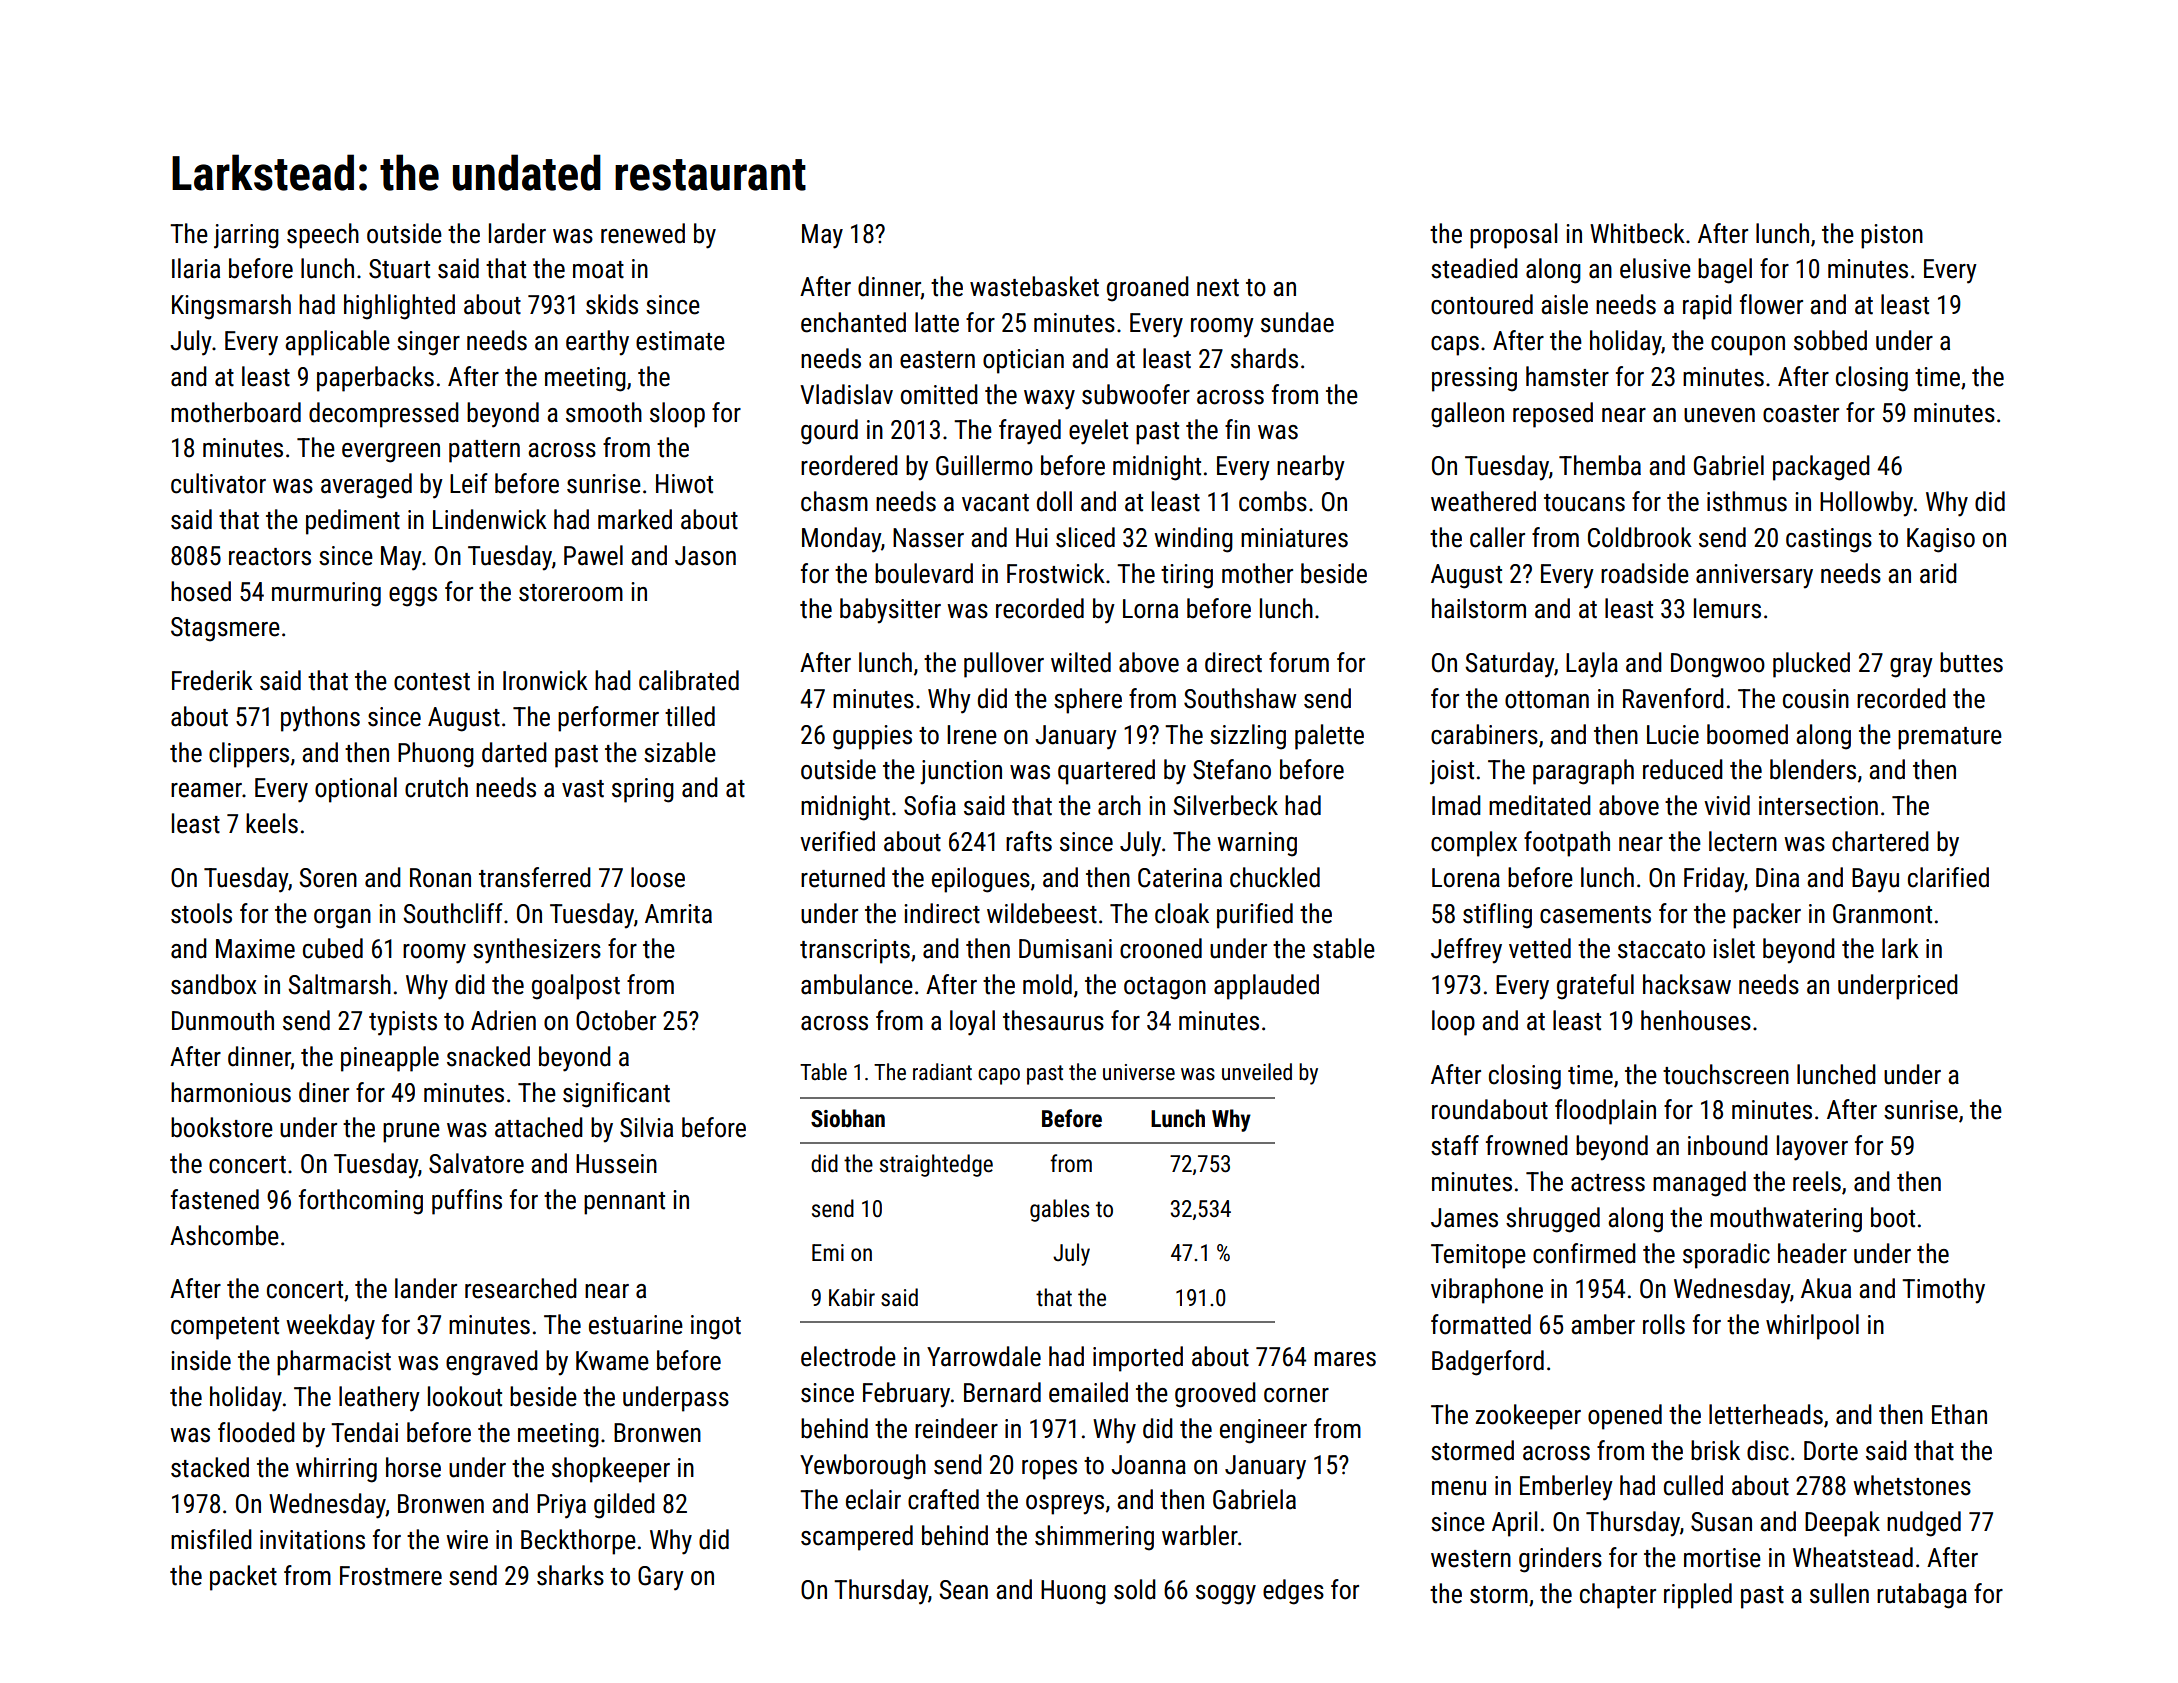 The image size is (2178, 1683). What do you see at coordinates (1892, 236) in the screenshot?
I see `piston` at bounding box center [1892, 236].
